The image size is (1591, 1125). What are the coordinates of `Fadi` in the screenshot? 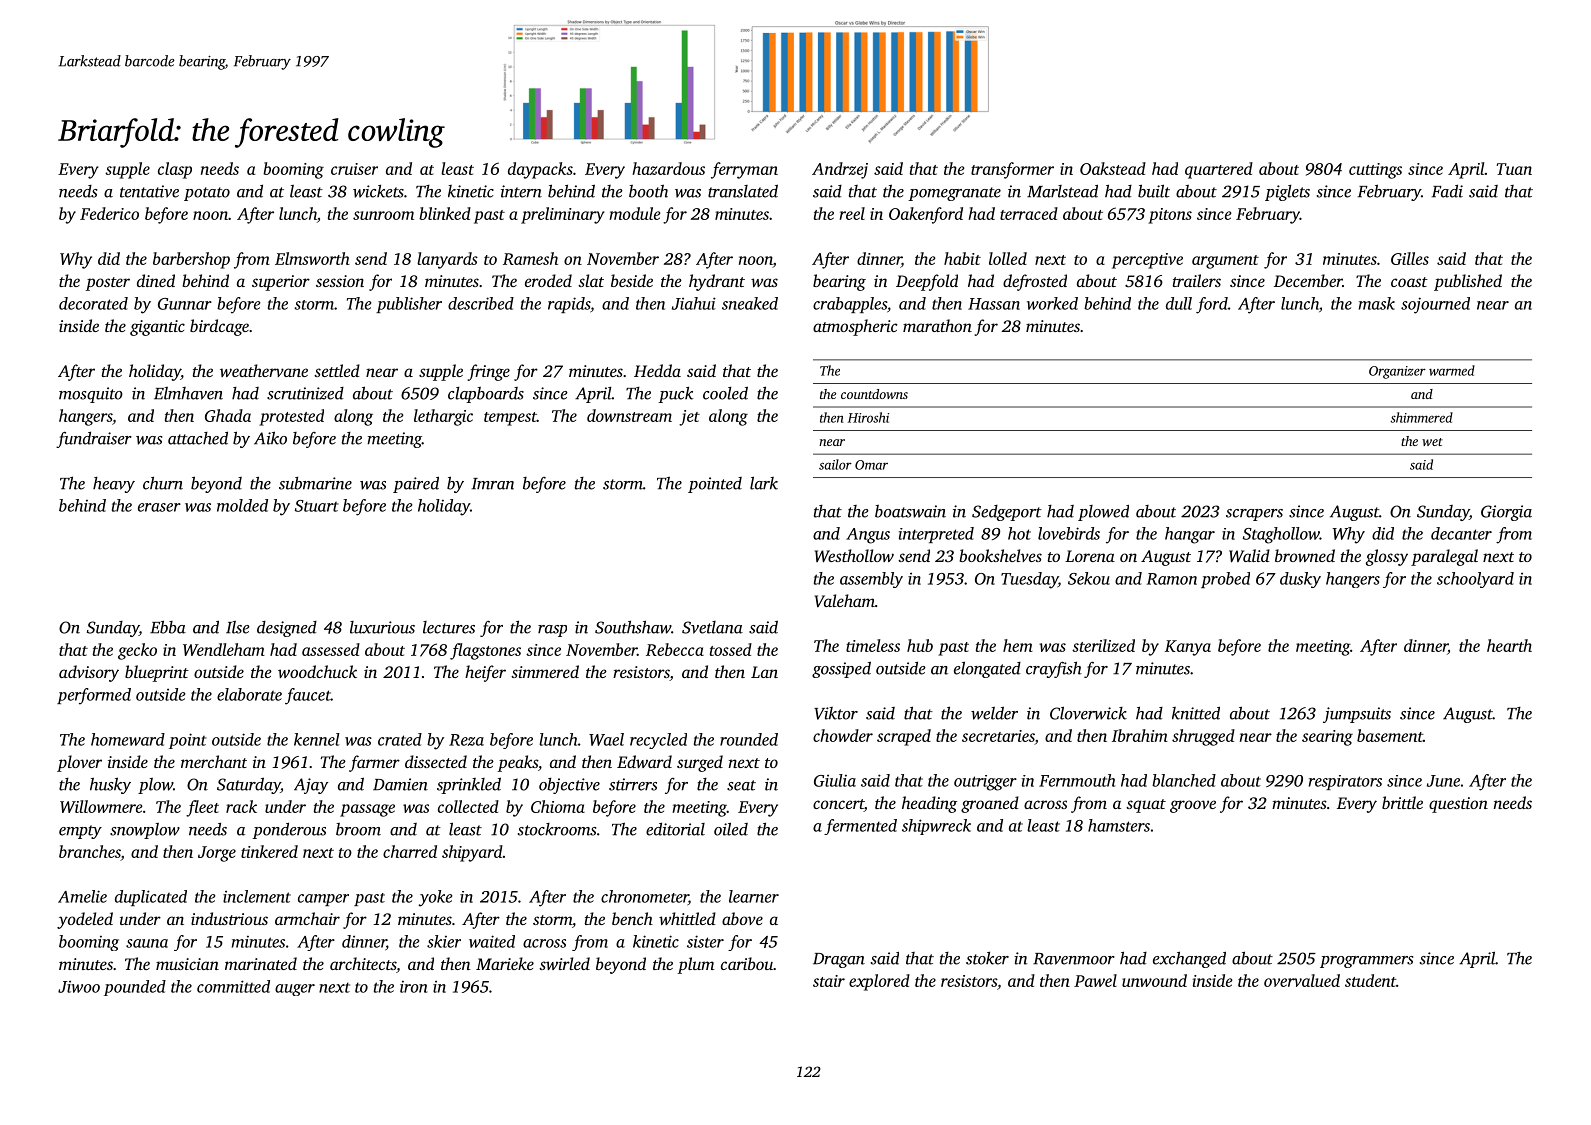 It's located at (1447, 191).
